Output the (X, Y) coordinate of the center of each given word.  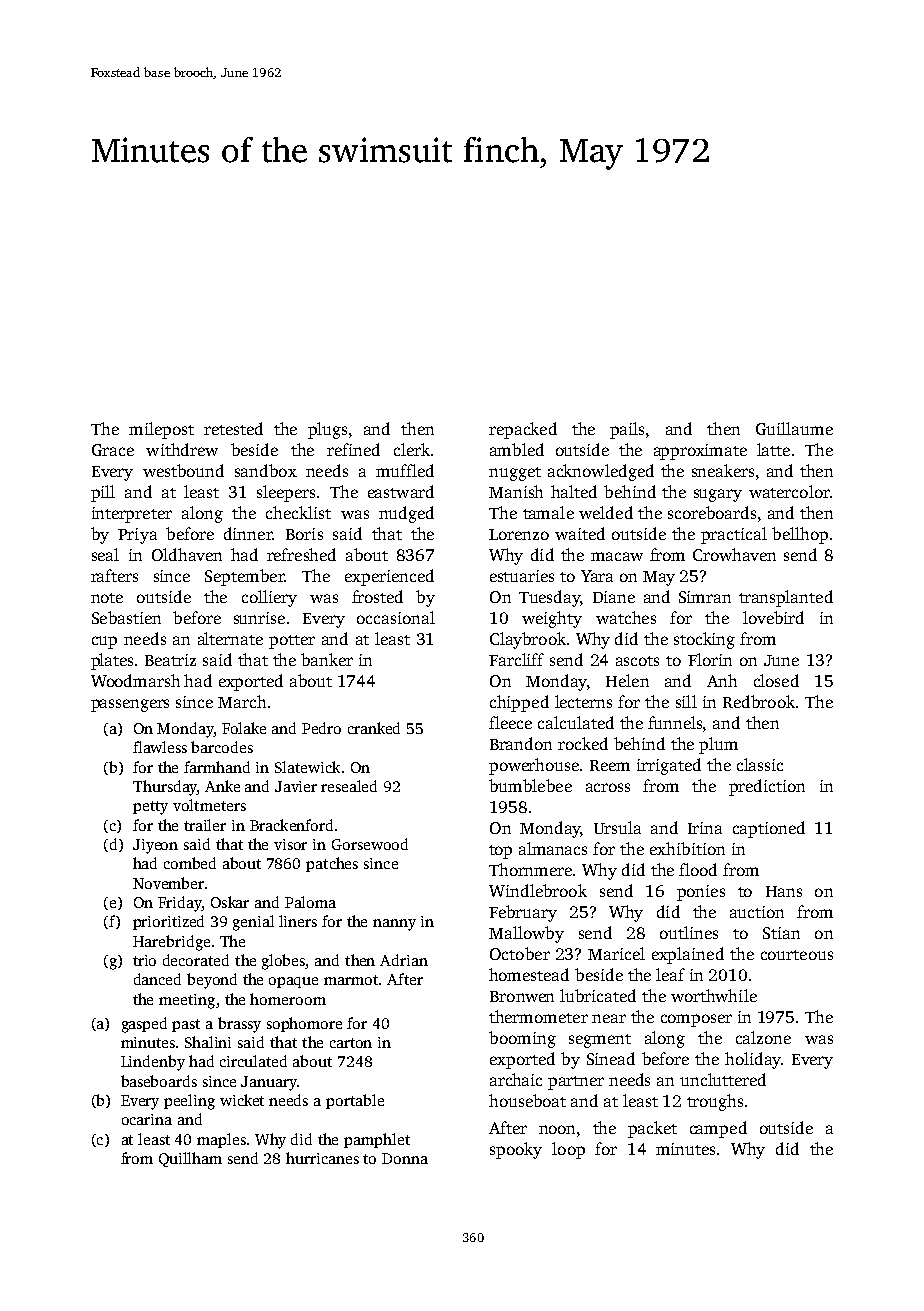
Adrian (404, 960)
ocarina (147, 1119)
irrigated (669, 766)
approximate (700, 452)
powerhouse (534, 766)
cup (104, 642)
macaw (617, 556)
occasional (396, 617)
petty (150, 808)
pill (103, 493)
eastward (401, 491)
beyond (212, 981)
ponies (701, 893)
